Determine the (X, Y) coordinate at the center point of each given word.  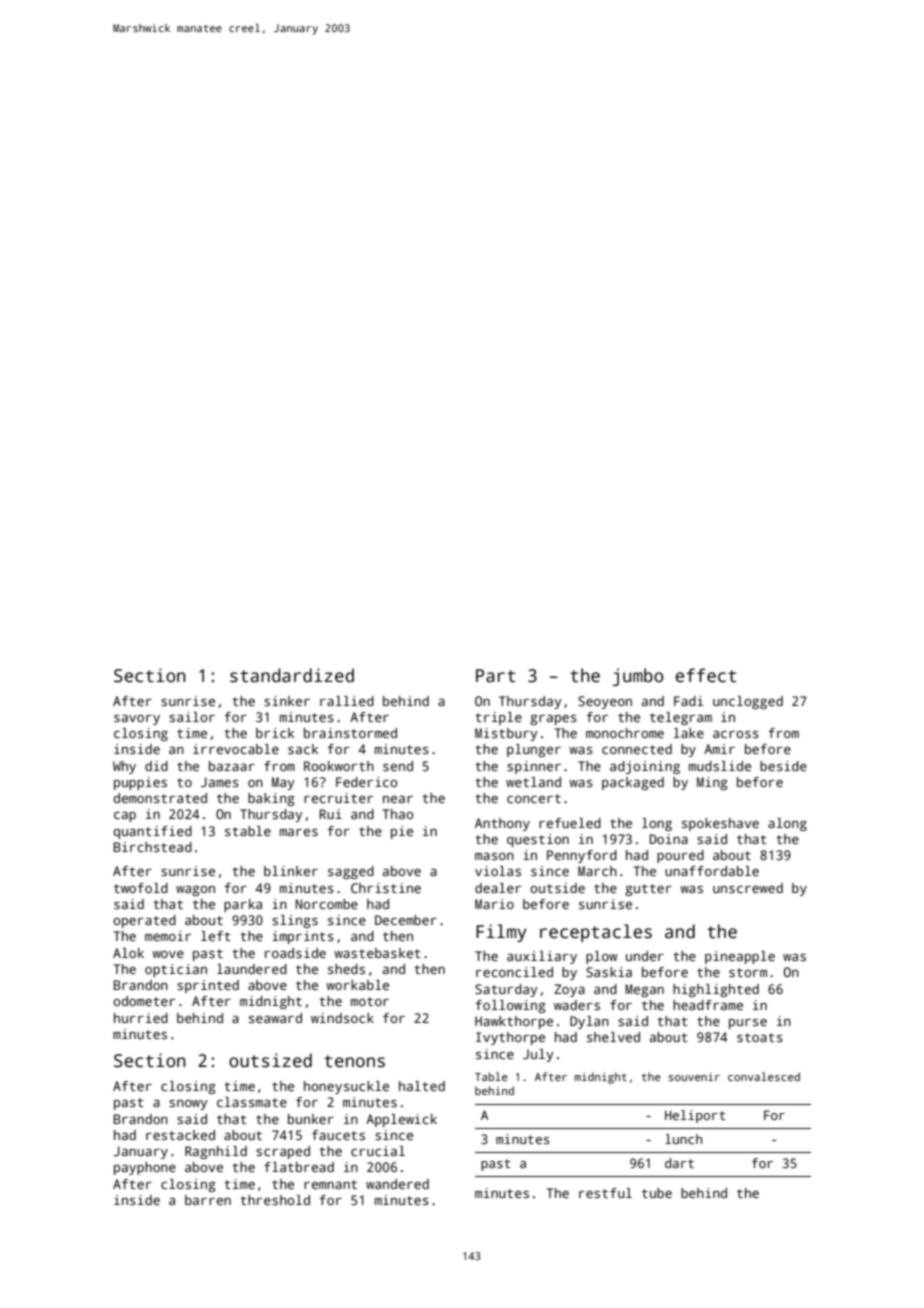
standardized (292, 675)
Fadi (689, 701)
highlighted (716, 990)
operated (144, 921)
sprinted (208, 986)
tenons (354, 1061)
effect (705, 675)
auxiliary (542, 957)
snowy (188, 1105)
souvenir (694, 1076)
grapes (553, 720)
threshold (275, 1200)
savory (137, 720)
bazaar (232, 766)
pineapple (740, 957)
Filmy (501, 933)
